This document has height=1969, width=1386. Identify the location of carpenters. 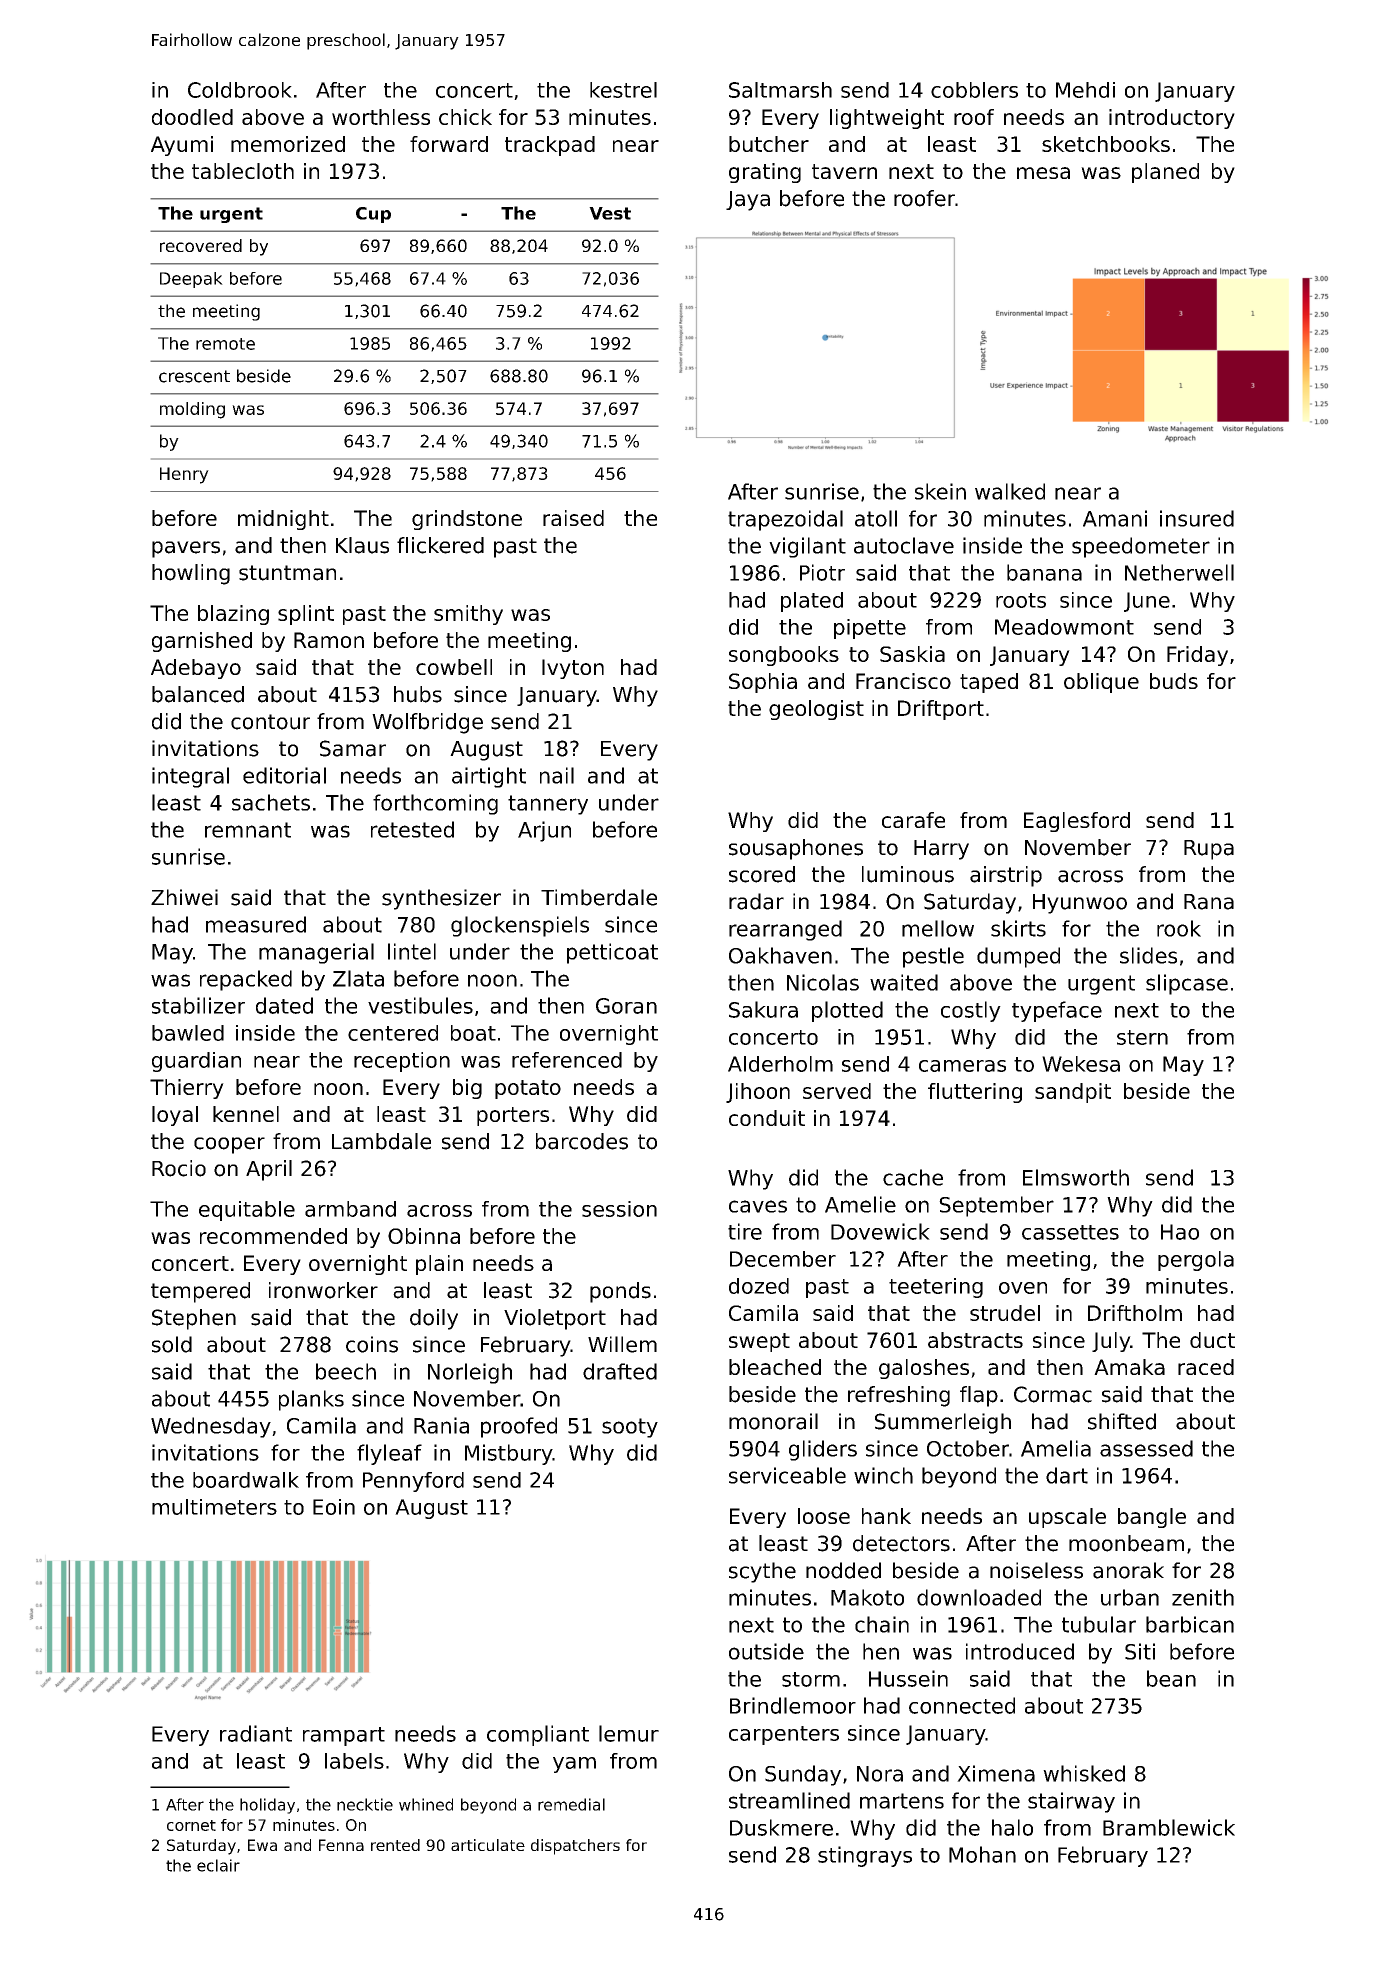
(784, 1735).
